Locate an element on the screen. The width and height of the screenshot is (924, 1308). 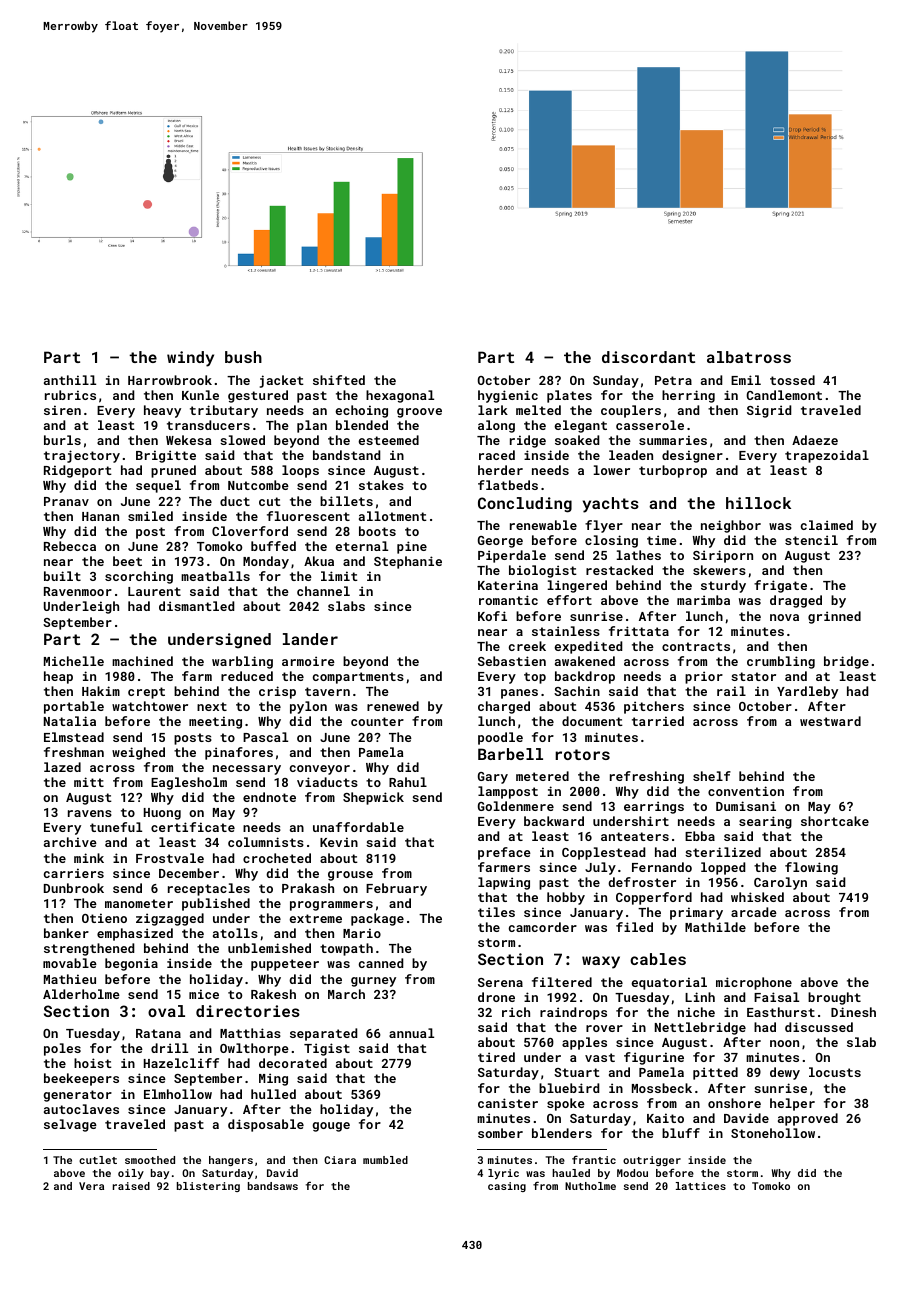
gouge is located at coordinates (331, 1127).
